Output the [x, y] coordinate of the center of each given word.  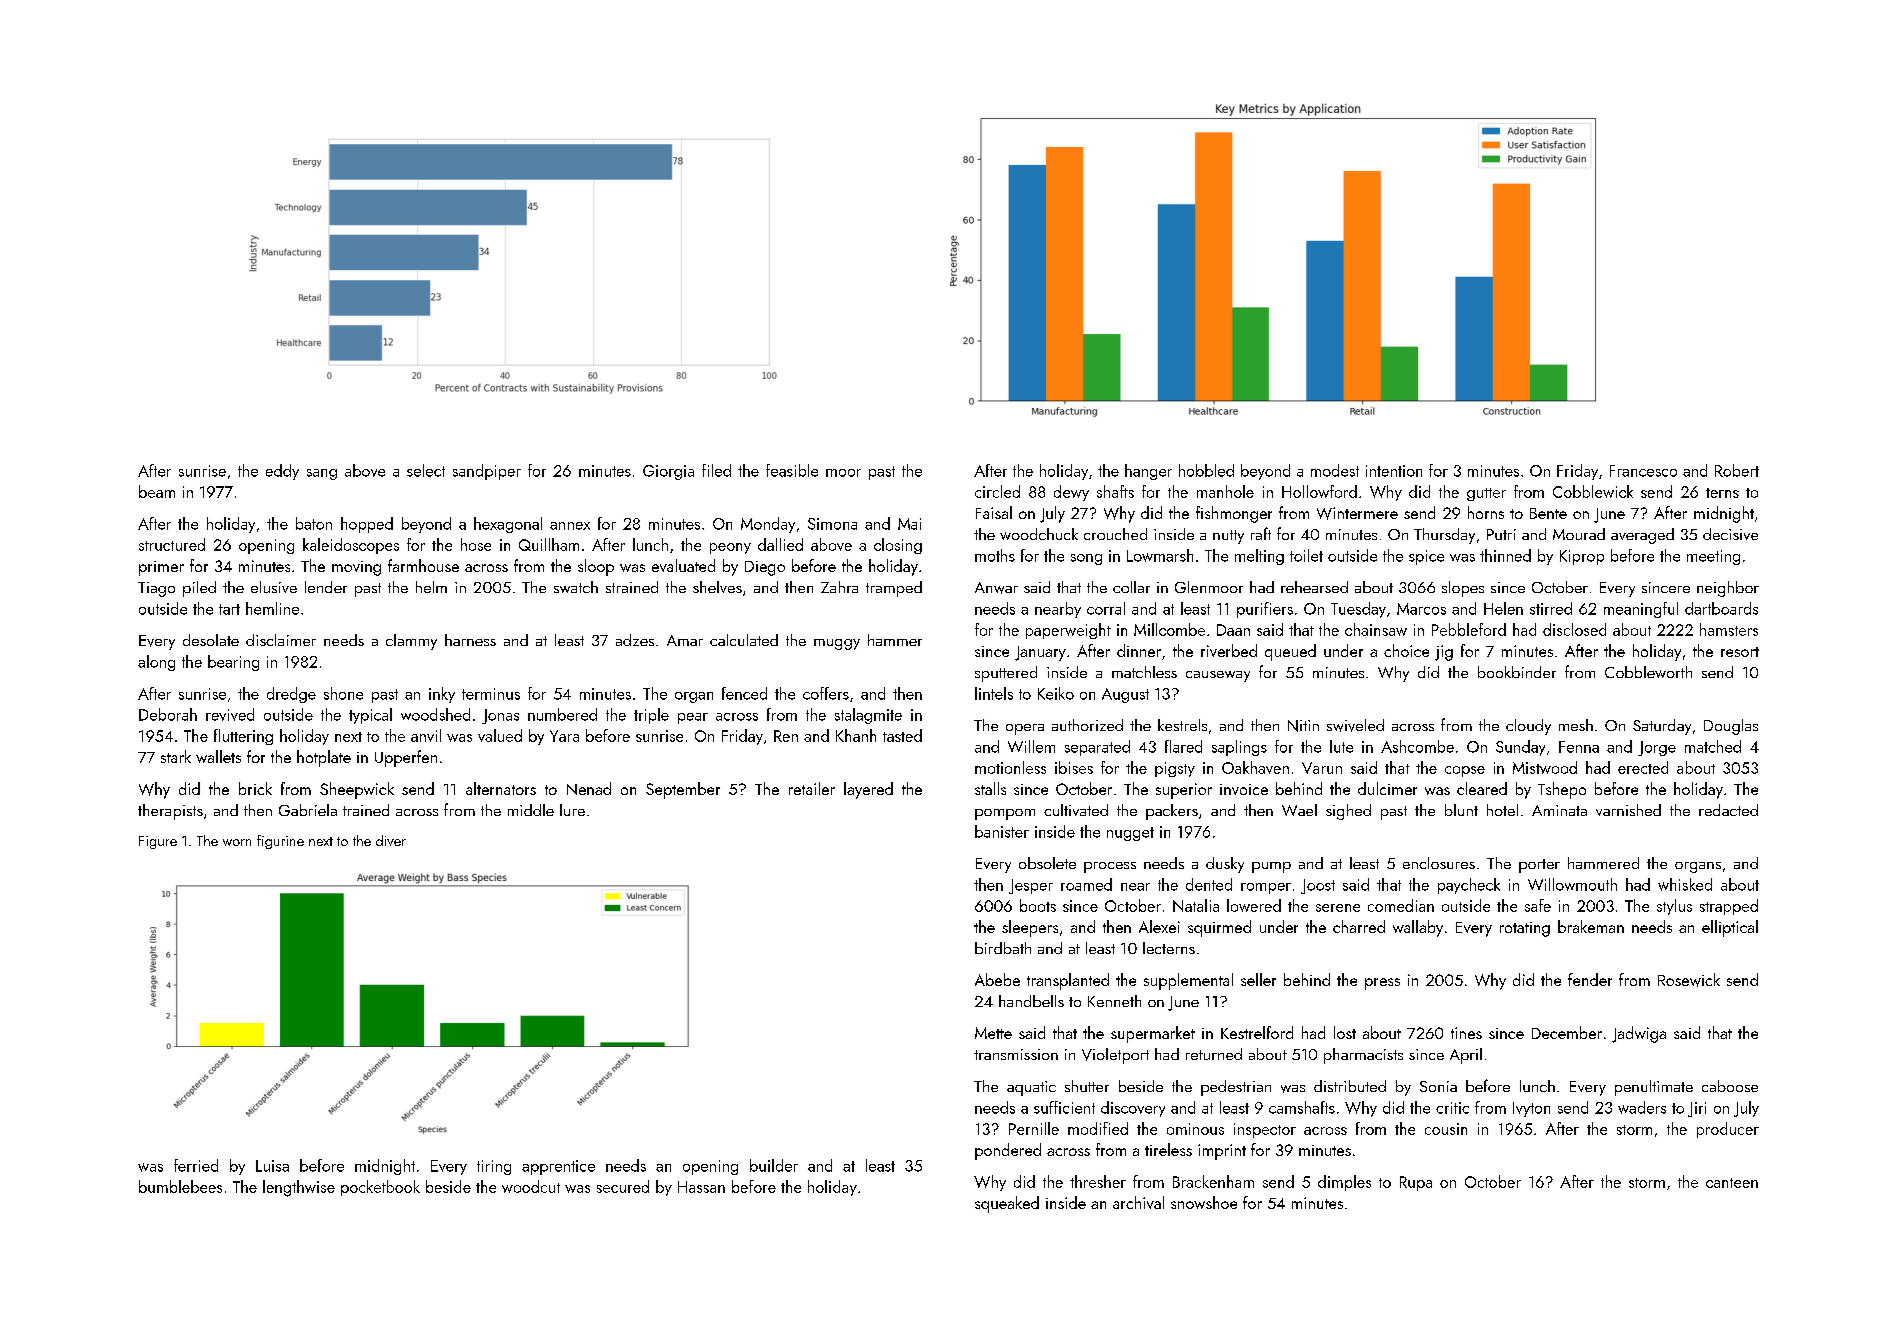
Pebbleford [1469, 629]
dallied [780, 544]
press [1382, 984]
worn [237, 842]
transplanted [1068, 981]
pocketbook [380, 1188]
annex [570, 526]
